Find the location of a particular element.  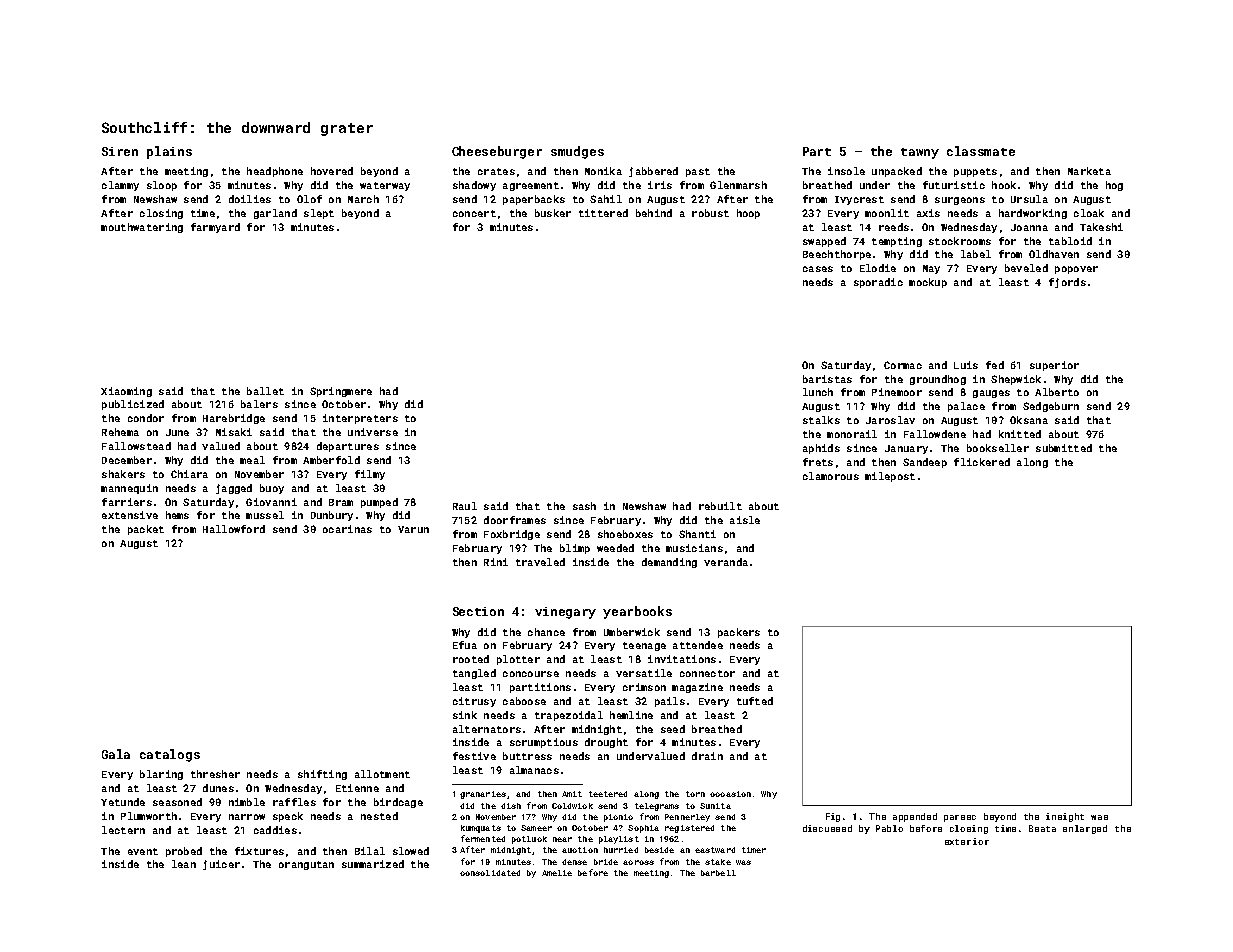

alternators is located at coordinates (487, 729).
